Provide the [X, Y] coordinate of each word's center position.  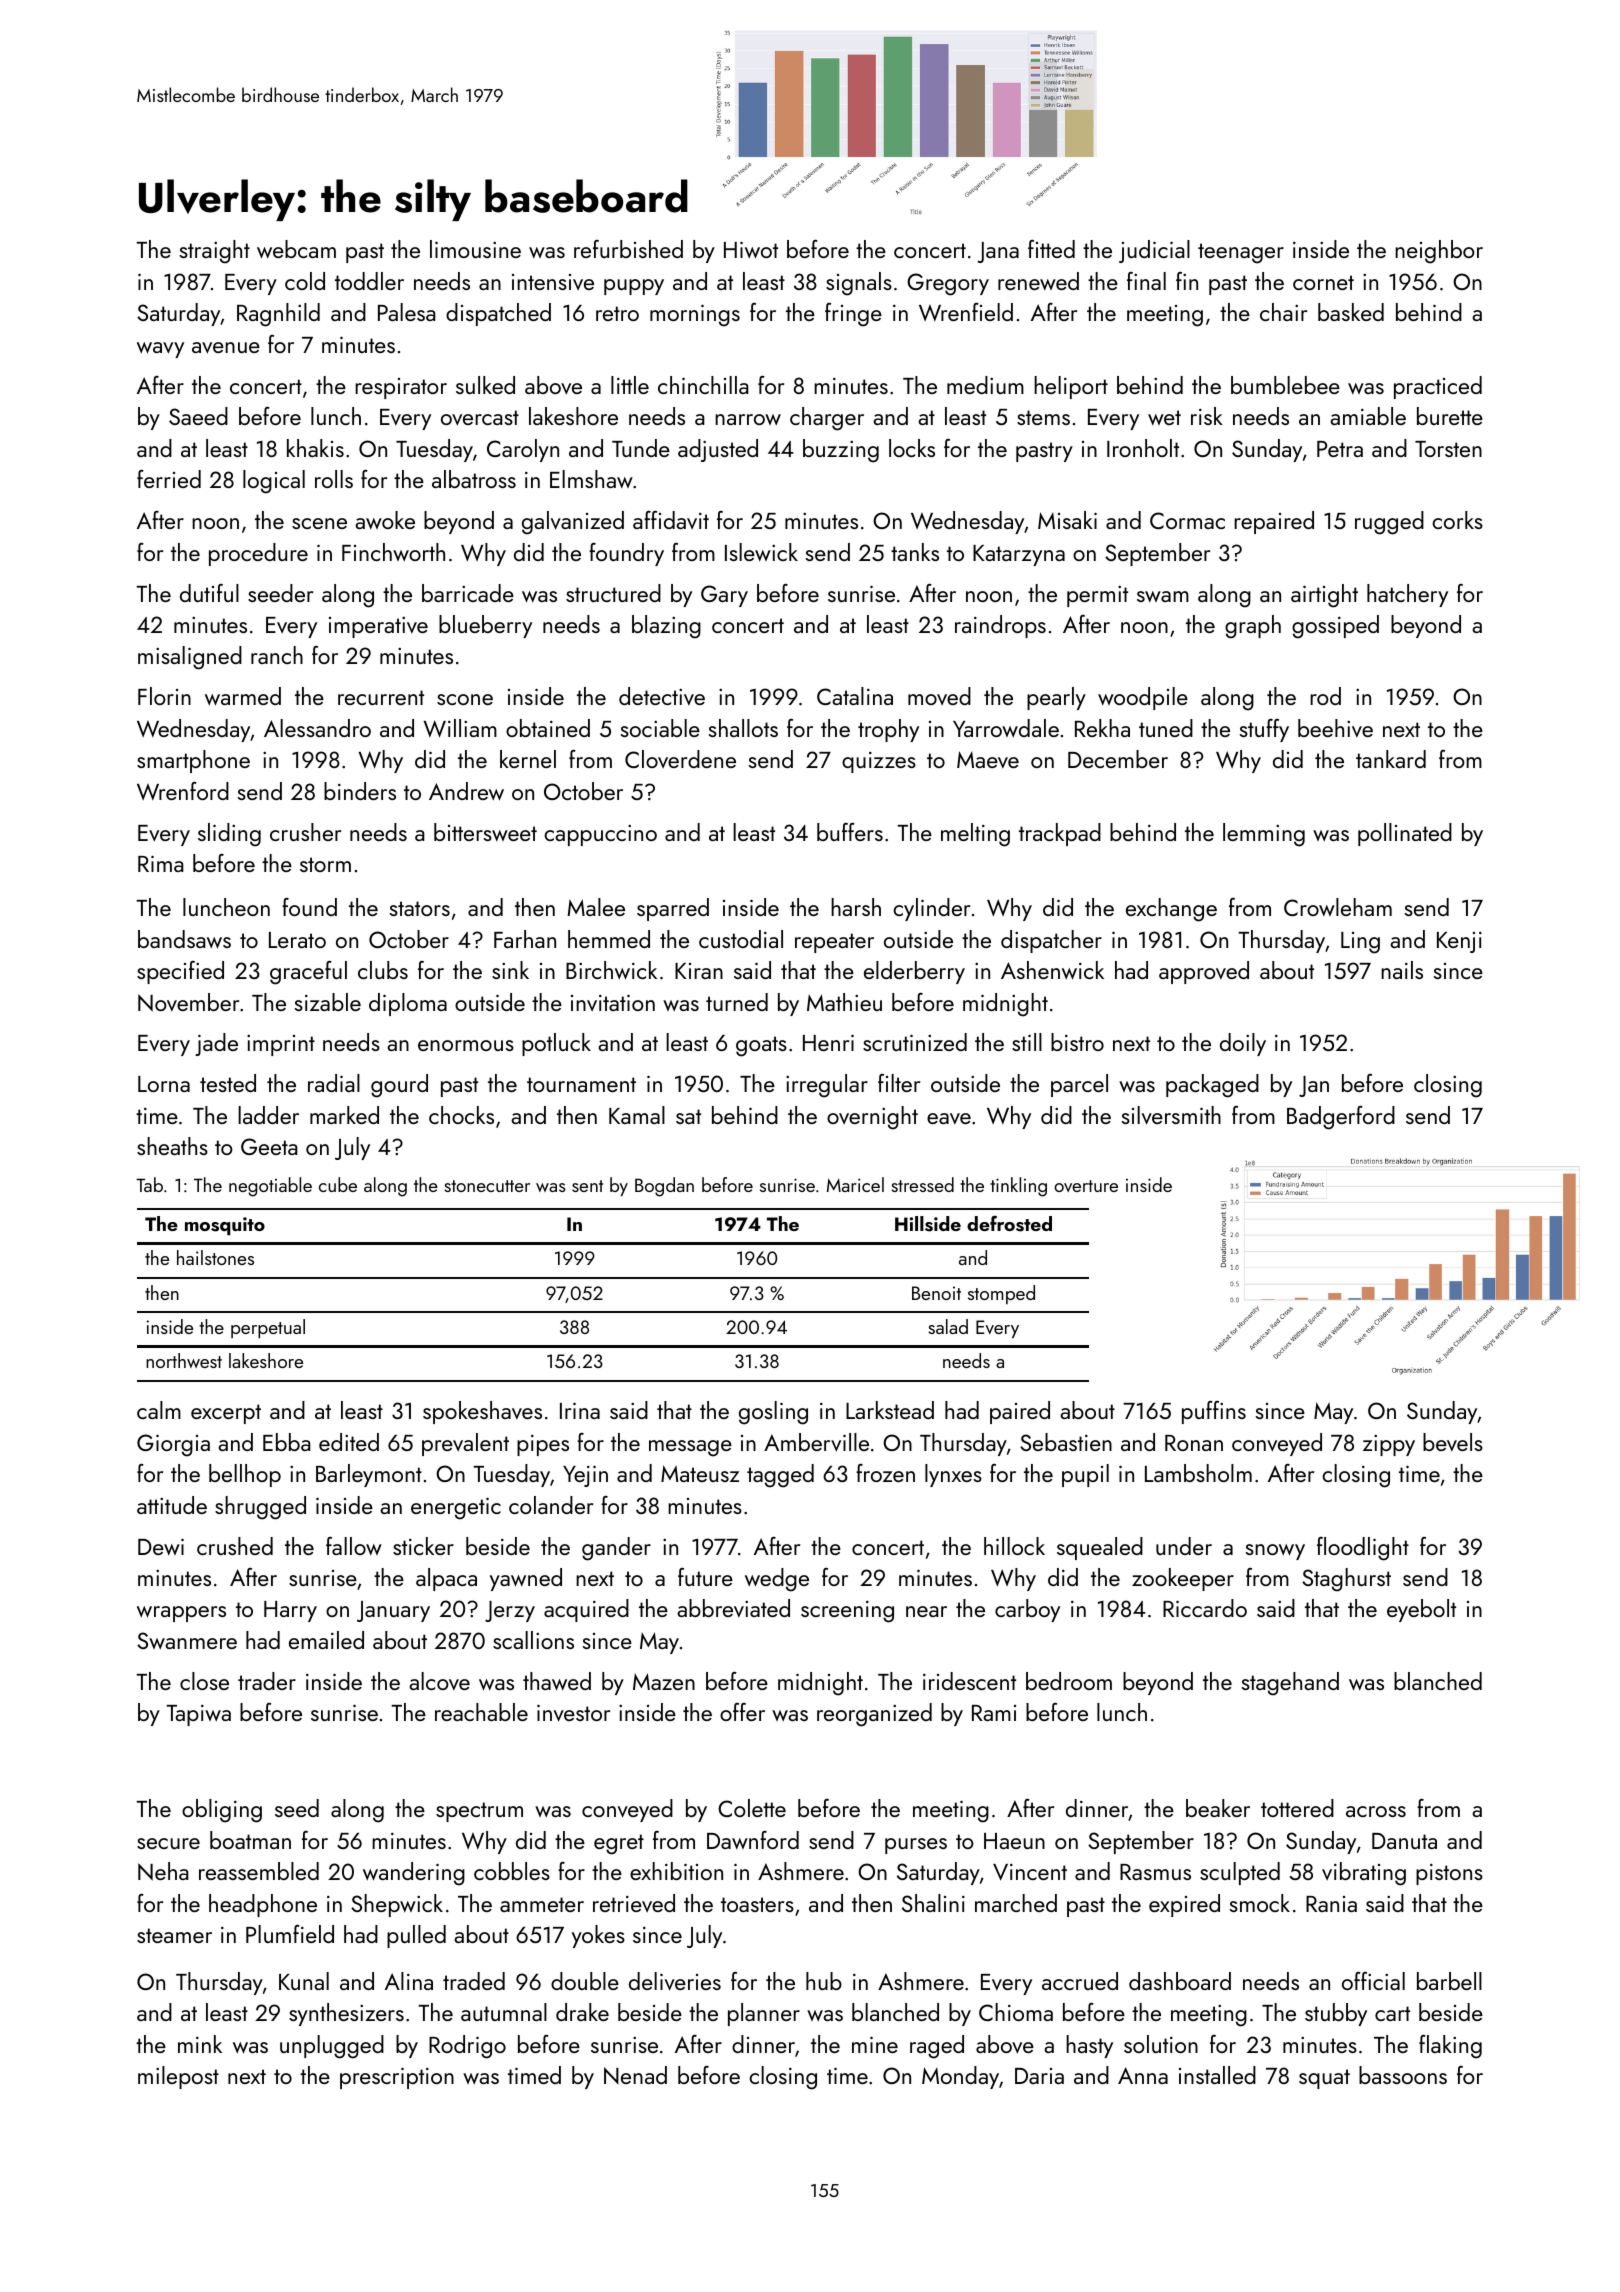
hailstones [215, 1257]
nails [1402, 970]
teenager [1241, 253]
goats [761, 1046]
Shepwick [397, 1905]
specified [180, 972]
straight [215, 252]
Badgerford [1341, 1118]
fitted [1051, 249]
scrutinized [915, 1042]
